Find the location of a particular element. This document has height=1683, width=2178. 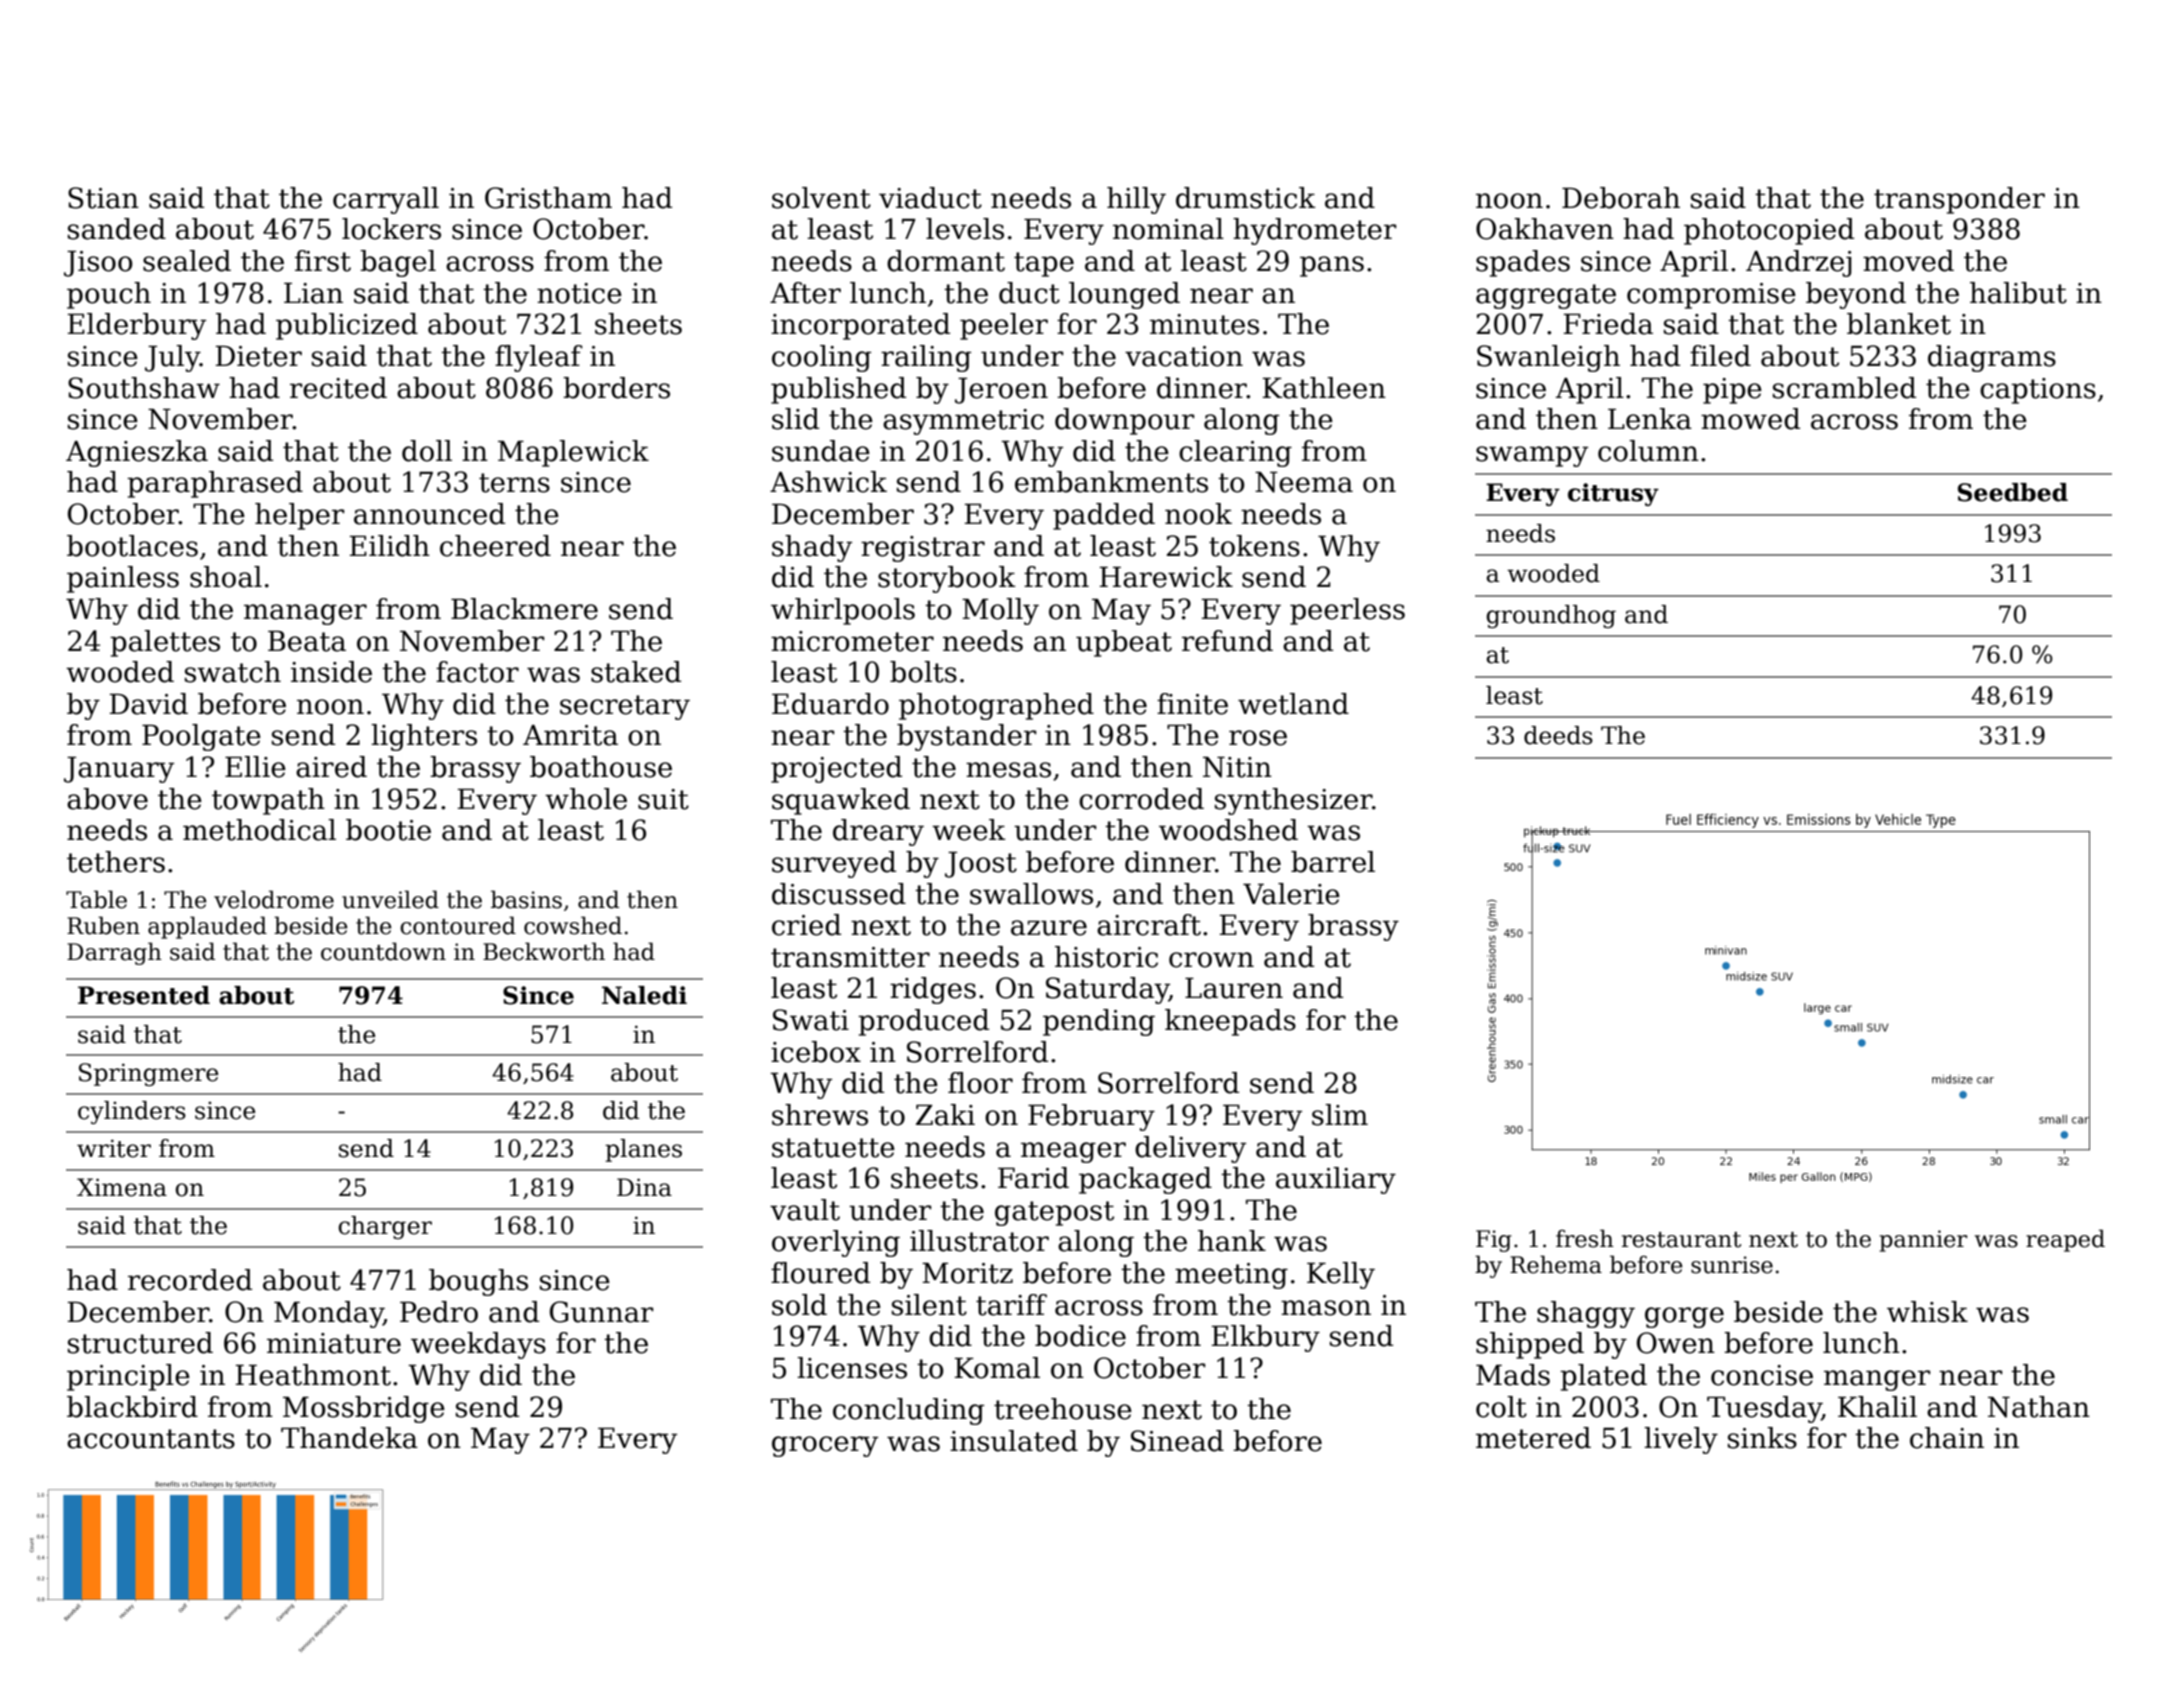

scrambled is located at coordinates (1844, 388).
